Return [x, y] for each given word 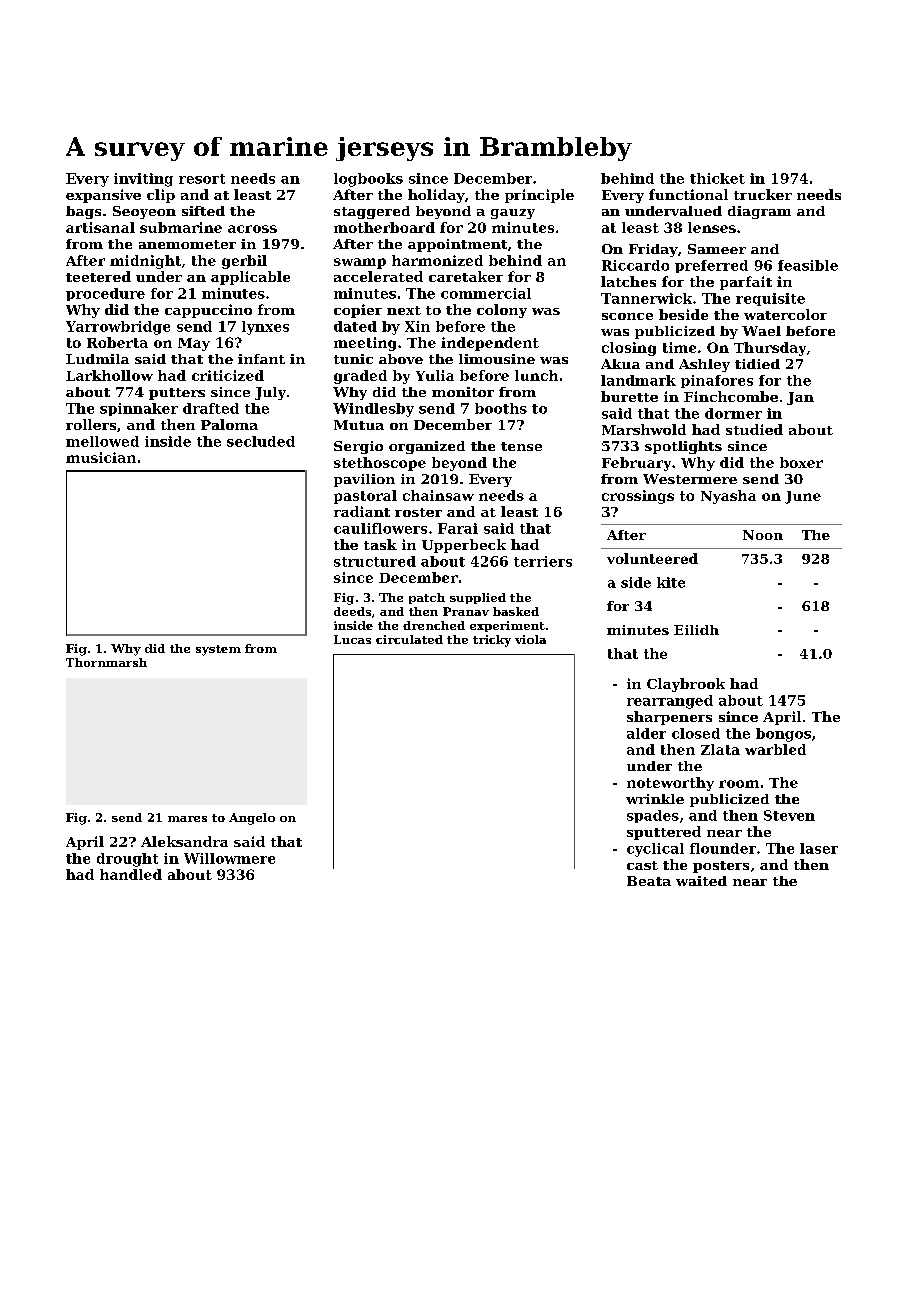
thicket [717, 178]
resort [202, 179]
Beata [649, 881]
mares [187, 819]
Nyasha [728, 497]
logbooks [368, 180]
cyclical [655, 850]
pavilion [364, 480]
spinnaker [139, 409]
